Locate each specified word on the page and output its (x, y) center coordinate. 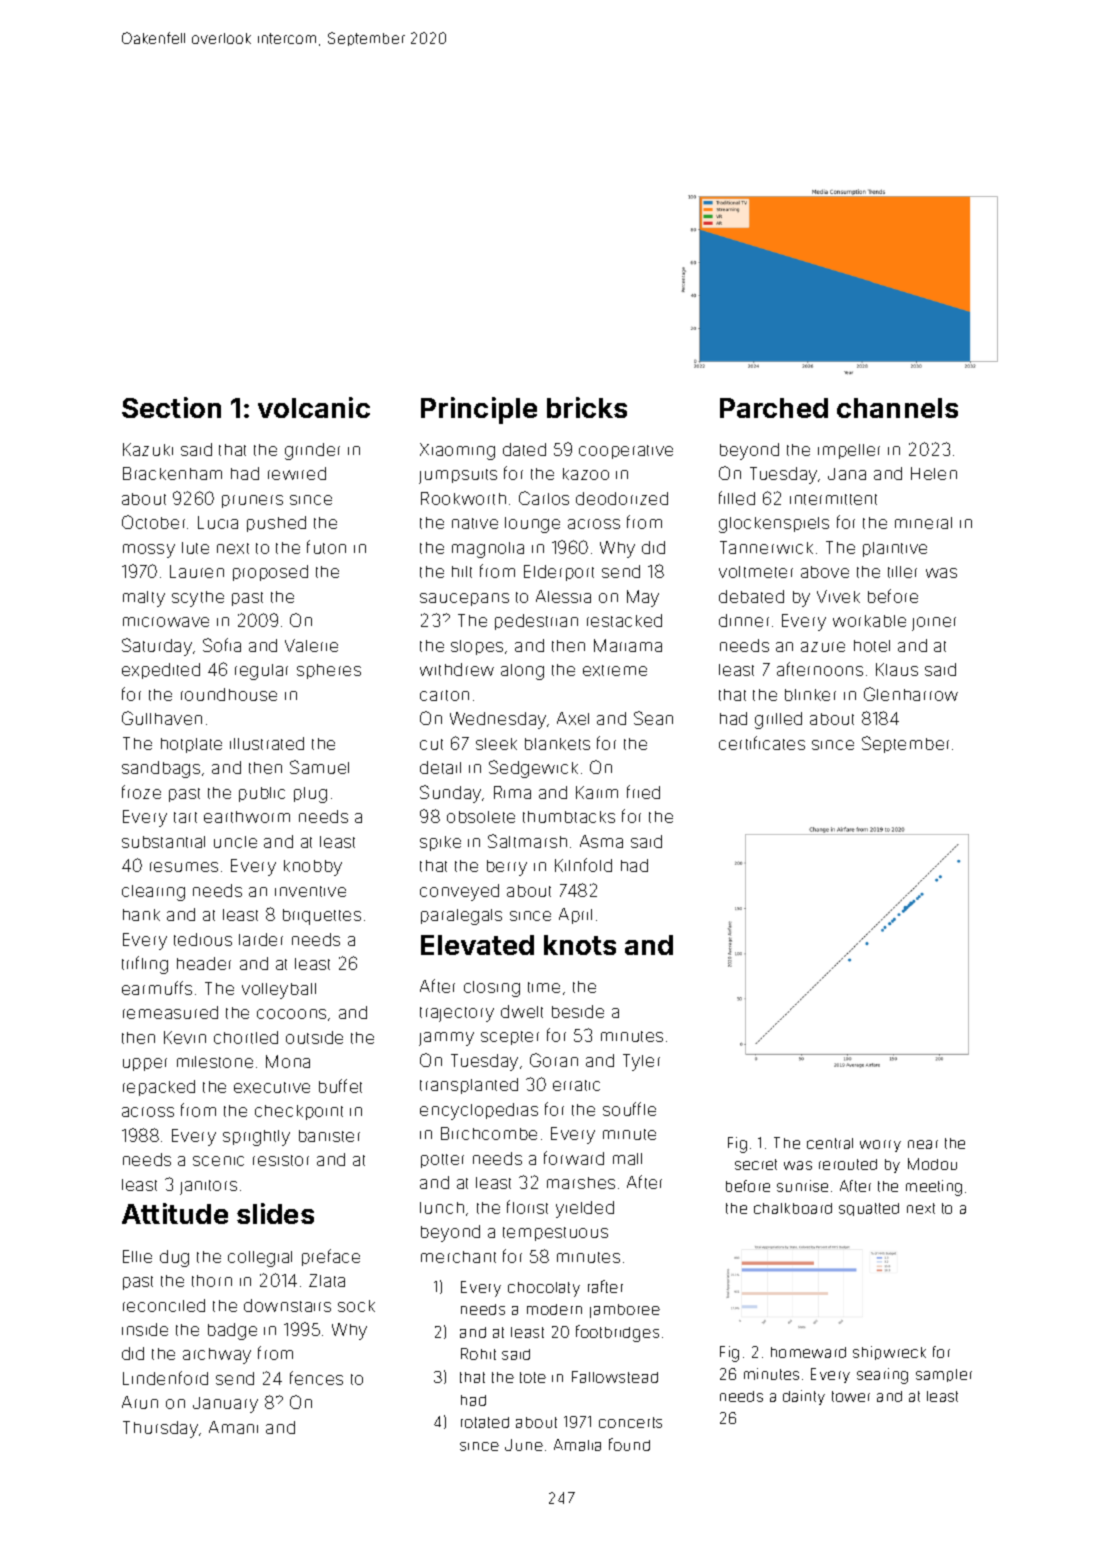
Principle (479, 410)
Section (171, 407)
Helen (934, 473)
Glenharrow (911, 694)
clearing (153, 893)
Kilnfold (583, 865)
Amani (233, 1427)
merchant (458, 1257)
